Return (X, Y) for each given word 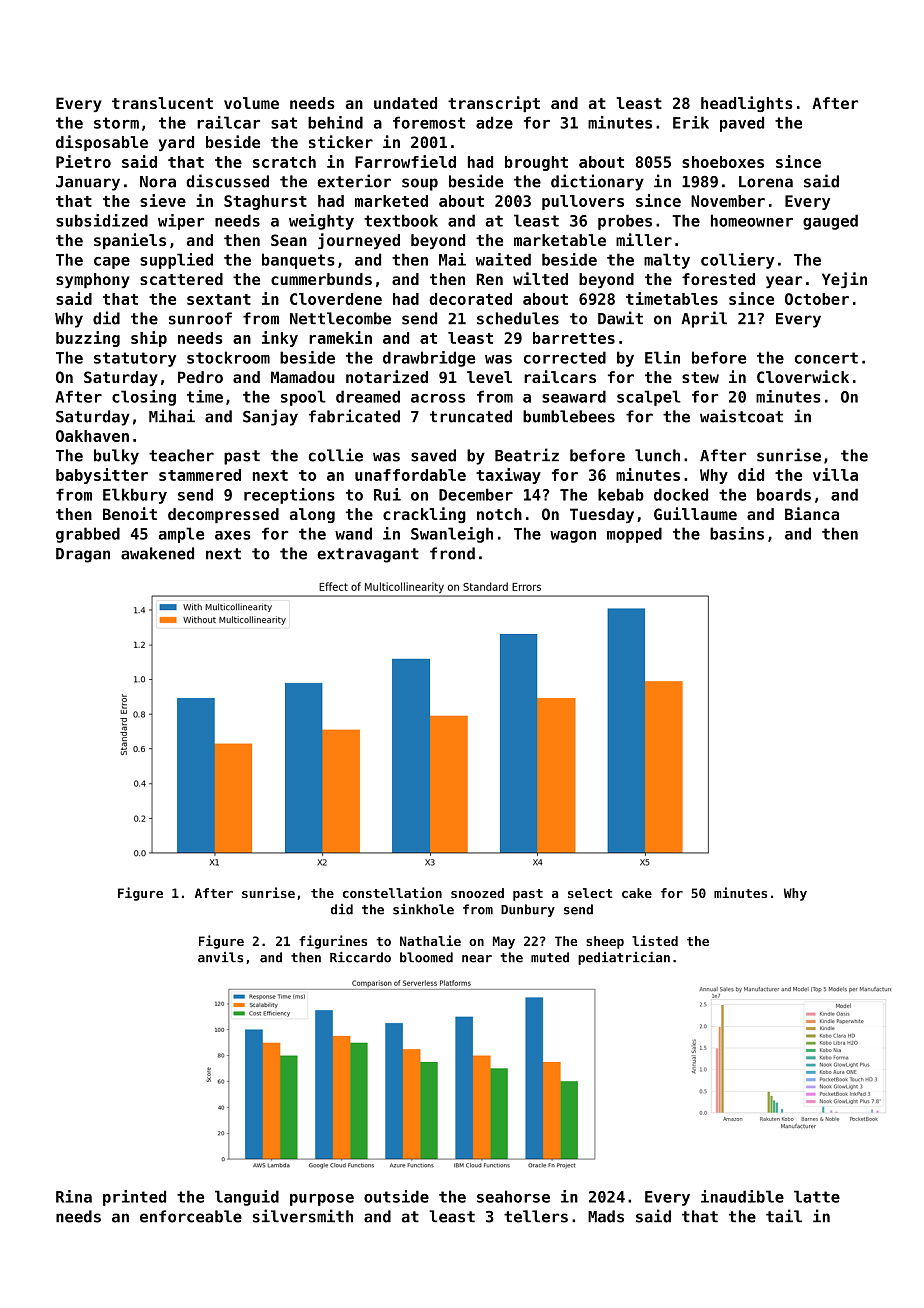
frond (452, 553)
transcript (494, 104)
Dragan (83, 555)
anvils (220, 957)
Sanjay (270, 417)
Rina (74, 1196)
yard (176, 143)
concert (826, 358)
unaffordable (410, 475)
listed (655, 940)
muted (550, 957)
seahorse (513, 1196)
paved (742, 124)
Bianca (812, 513)
